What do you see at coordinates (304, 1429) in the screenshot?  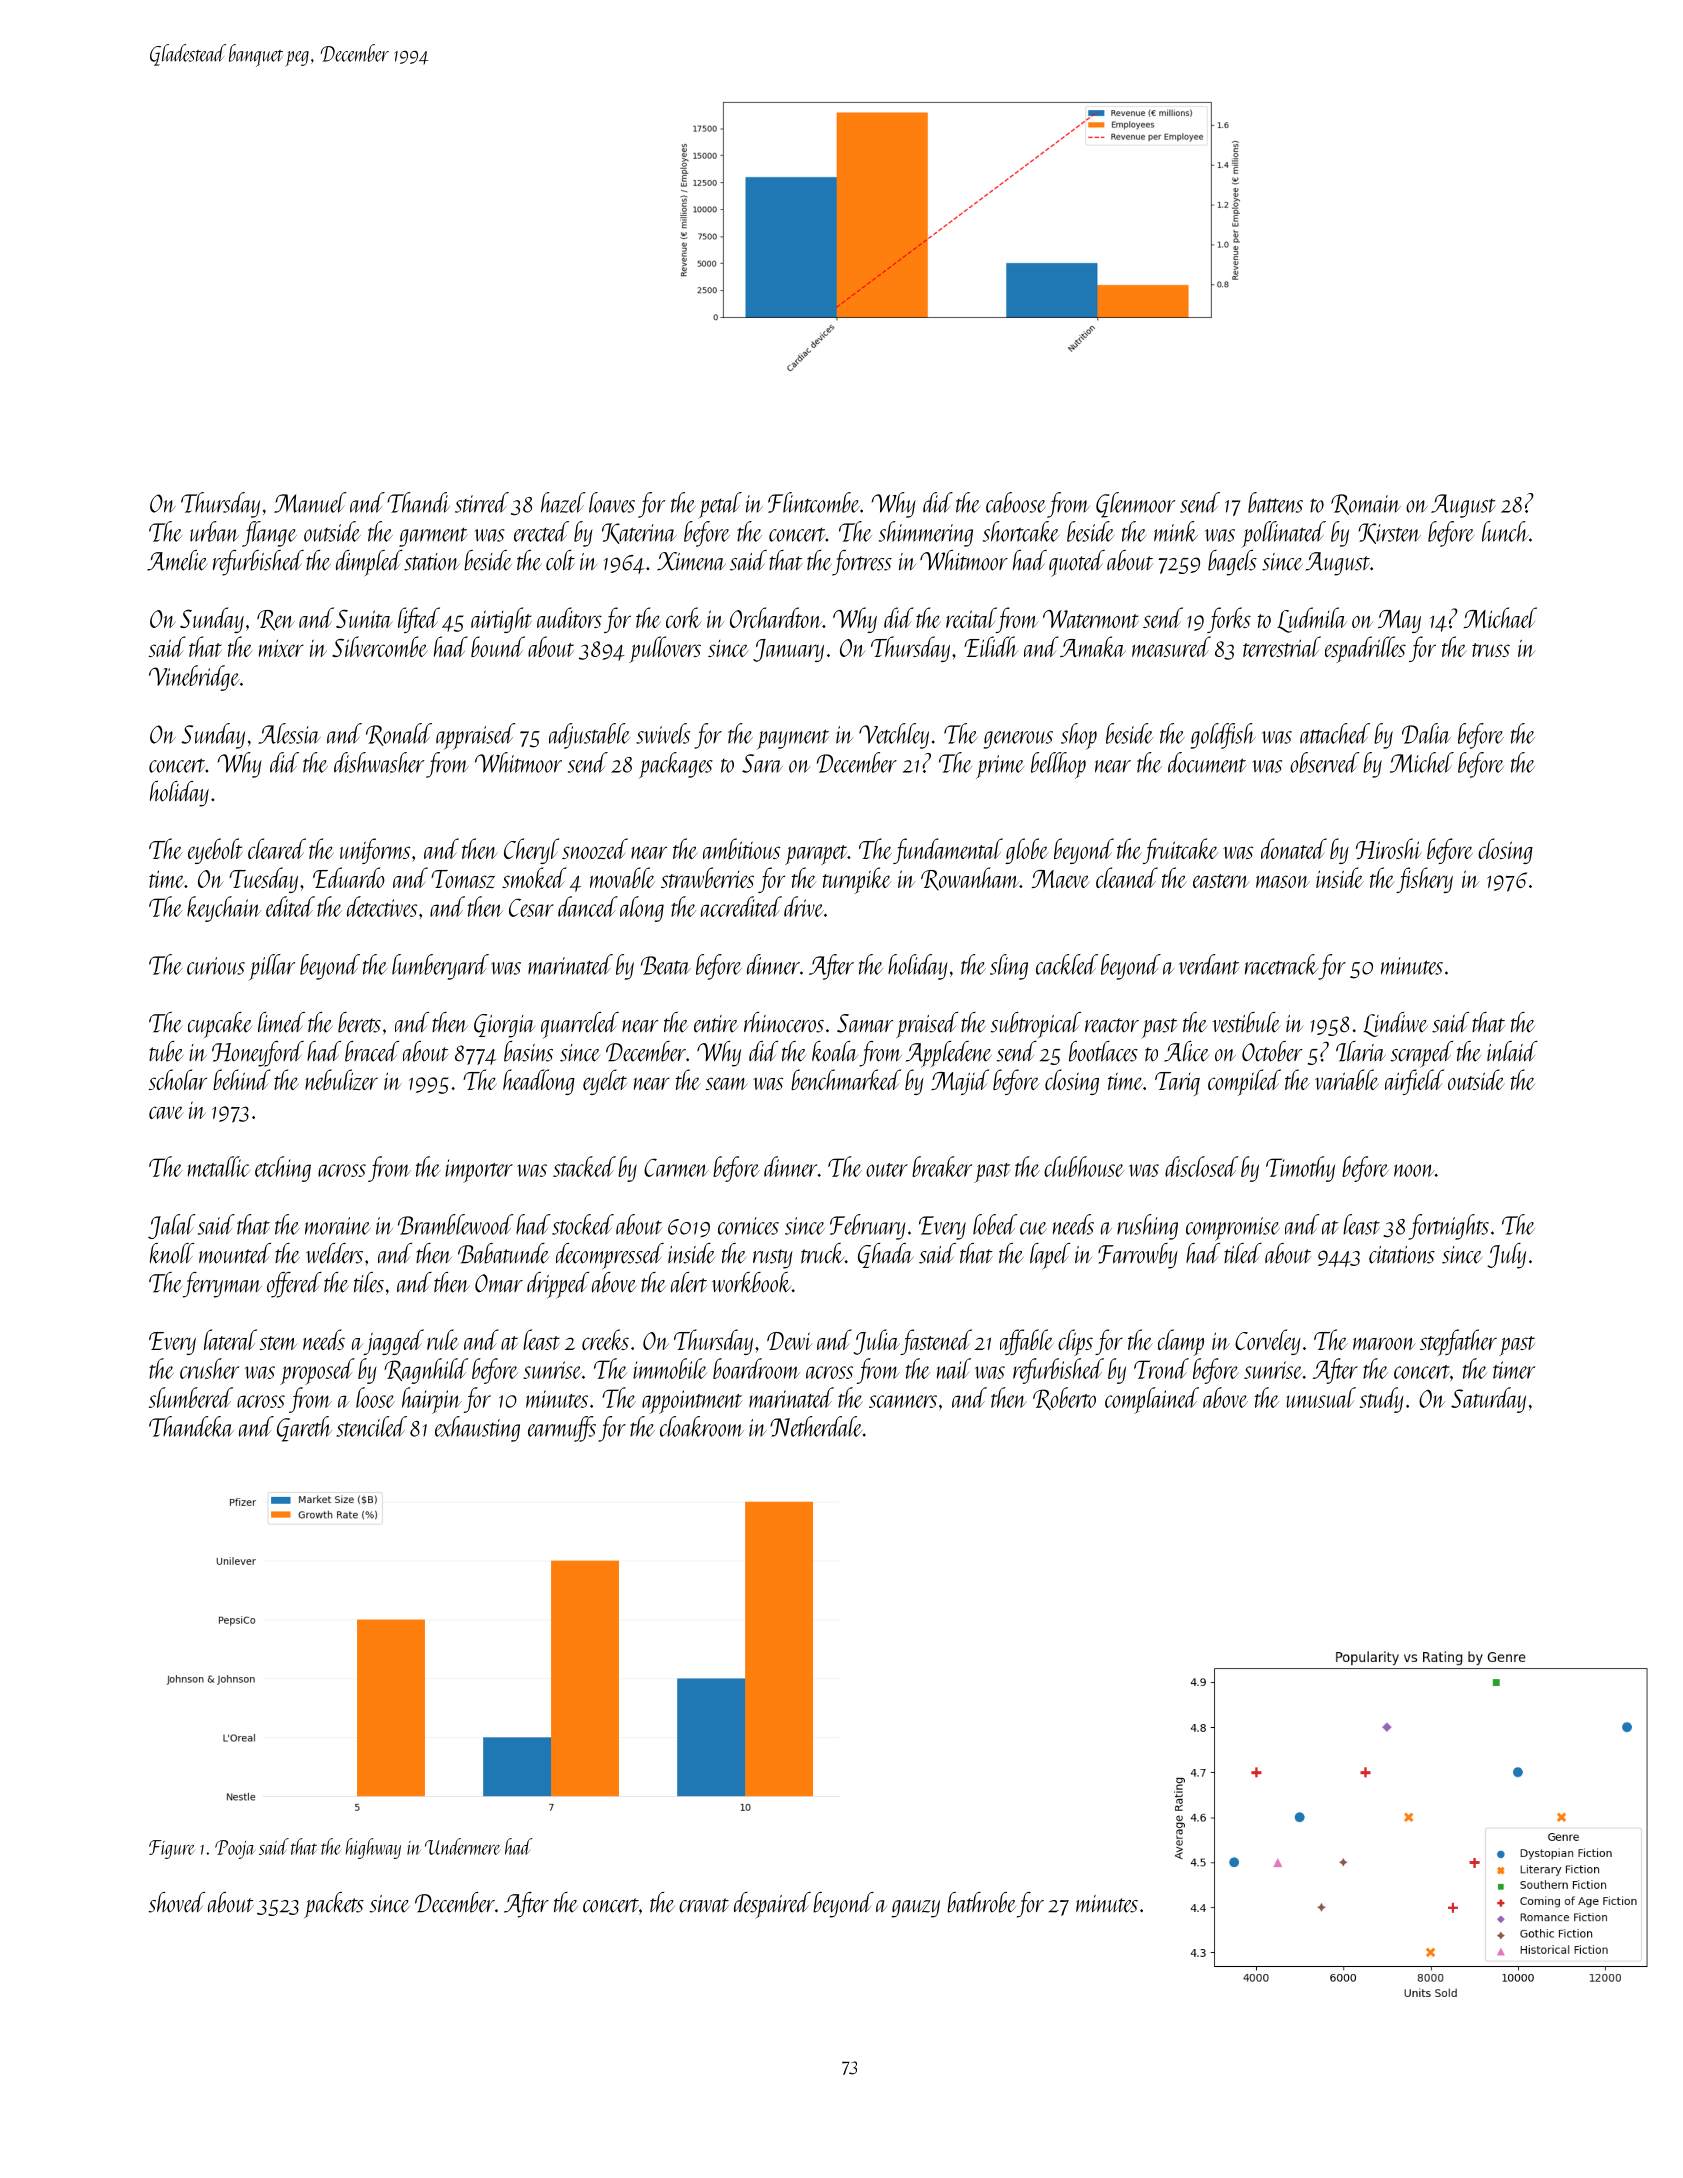 I see `Gareth` at bounding box center [304, 1429].
